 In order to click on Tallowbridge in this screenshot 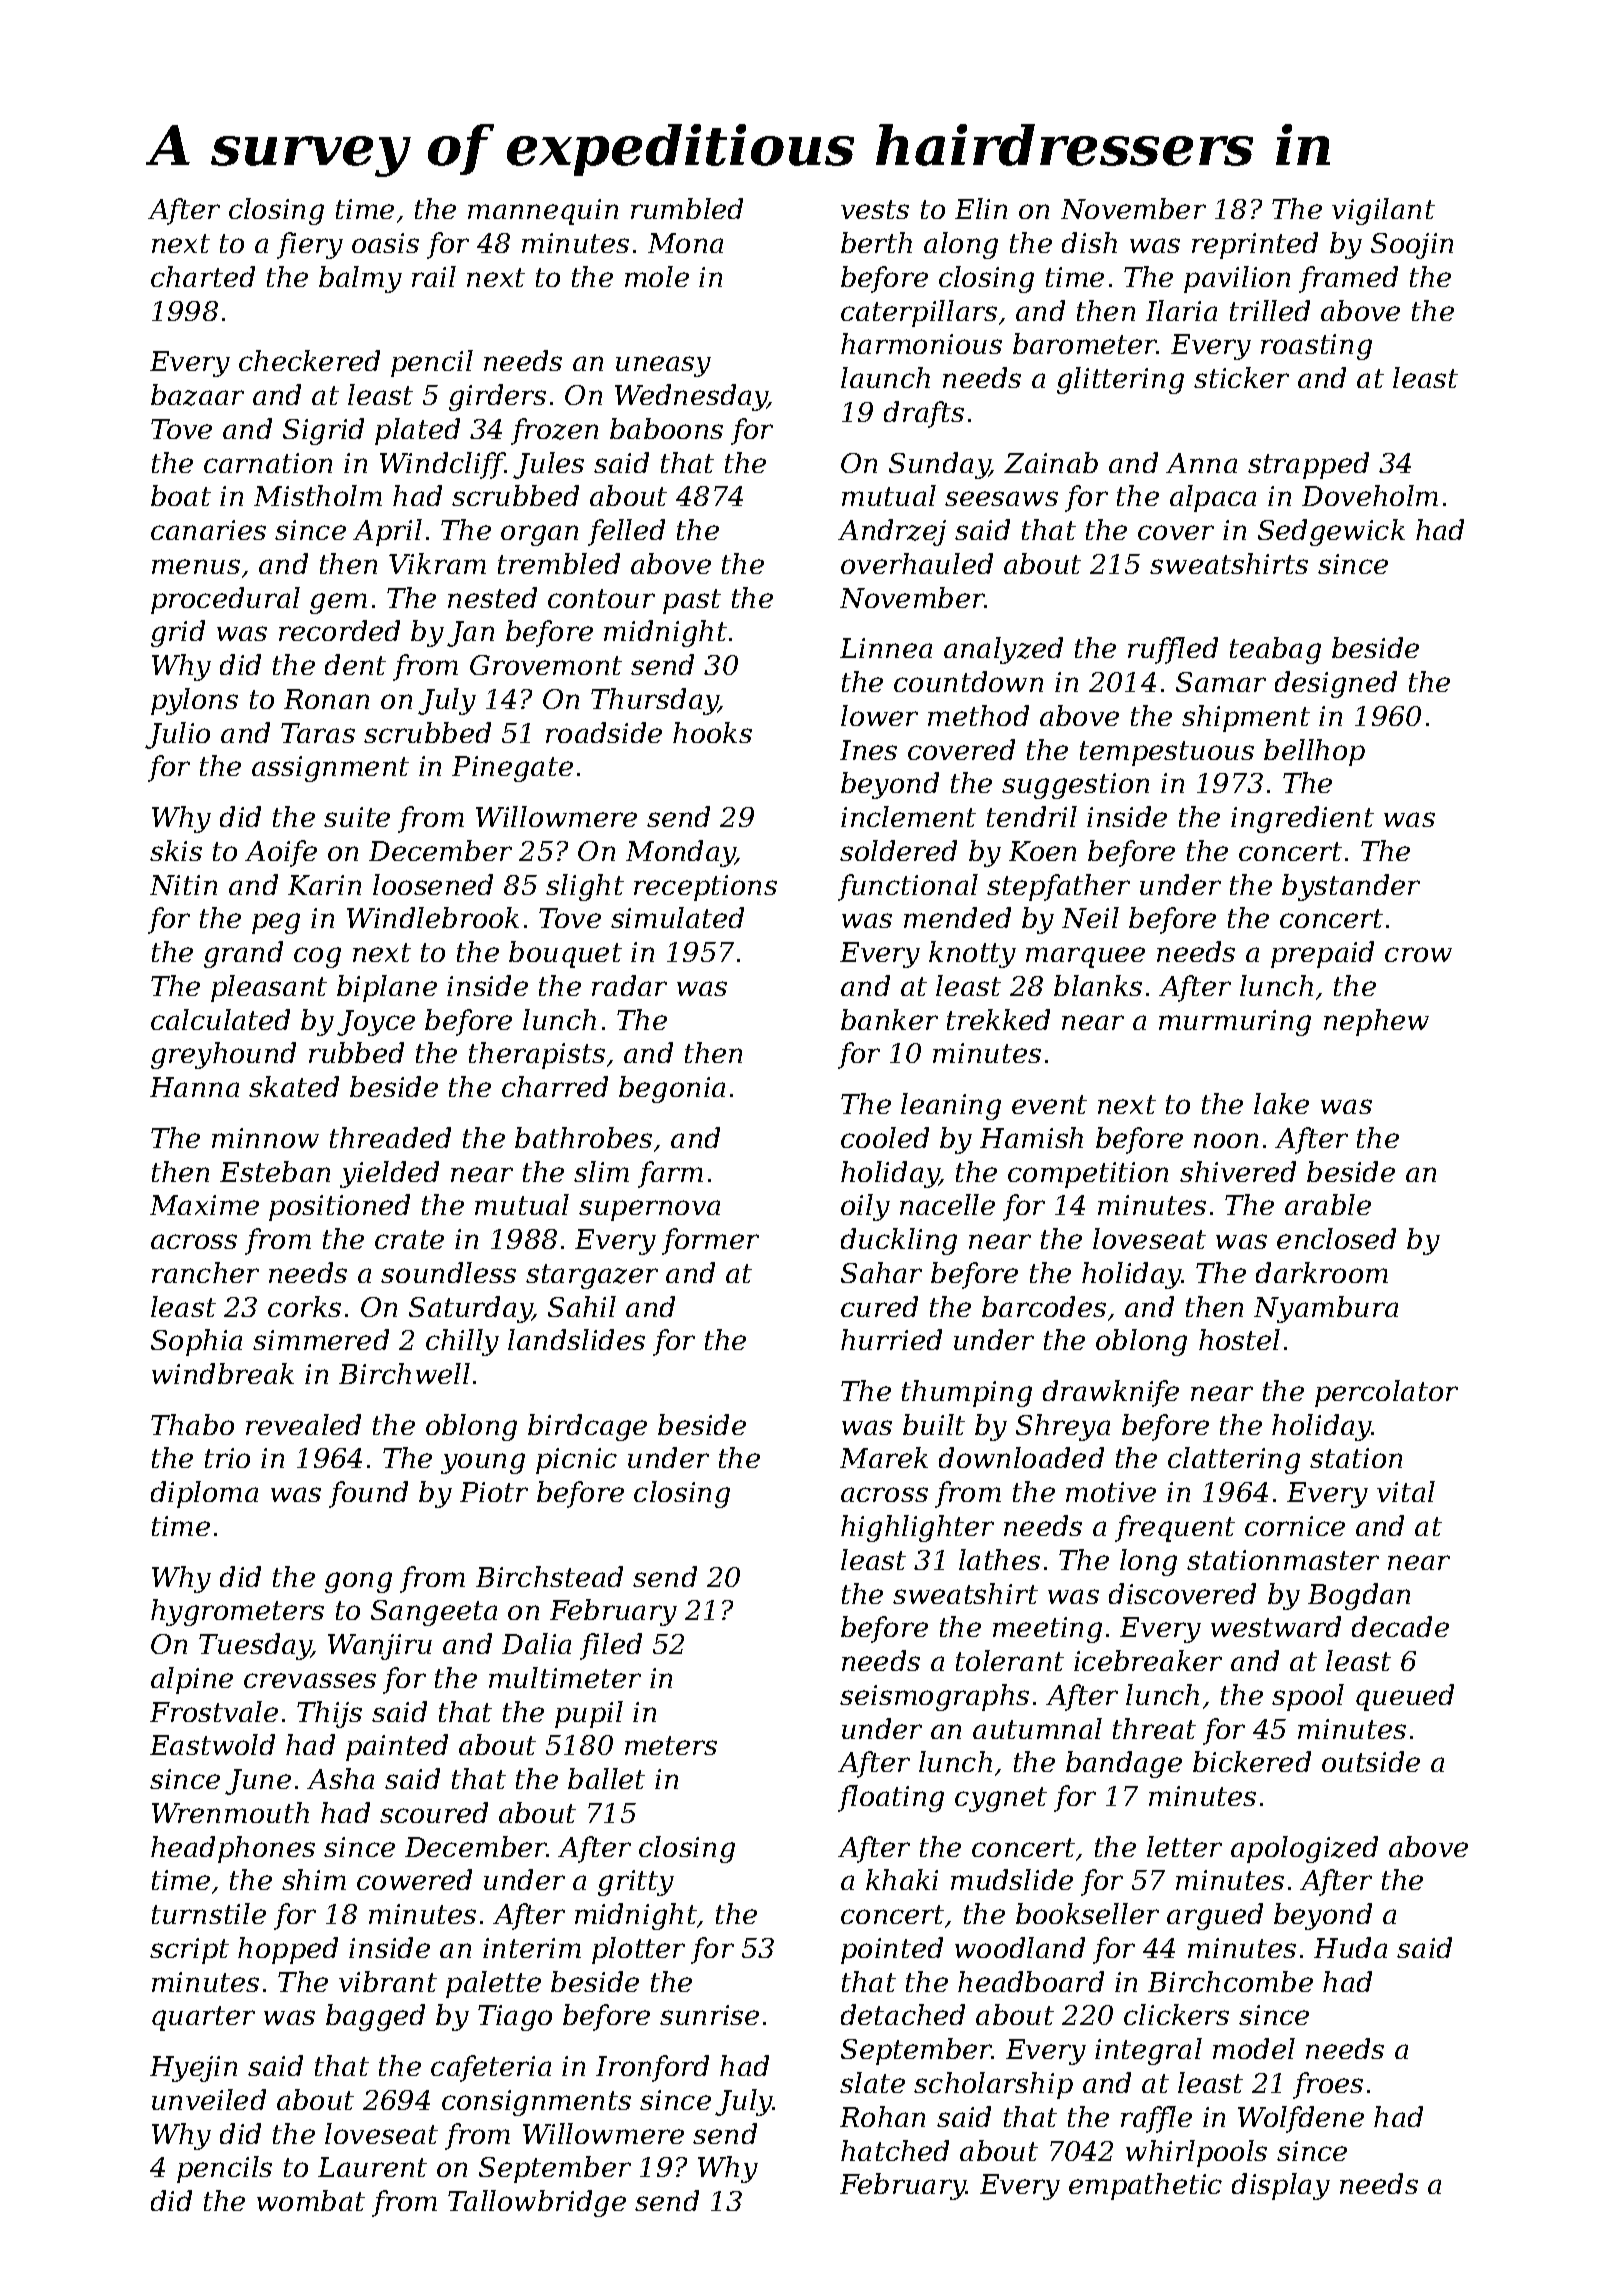, I will do `click(537, 2203)`.
